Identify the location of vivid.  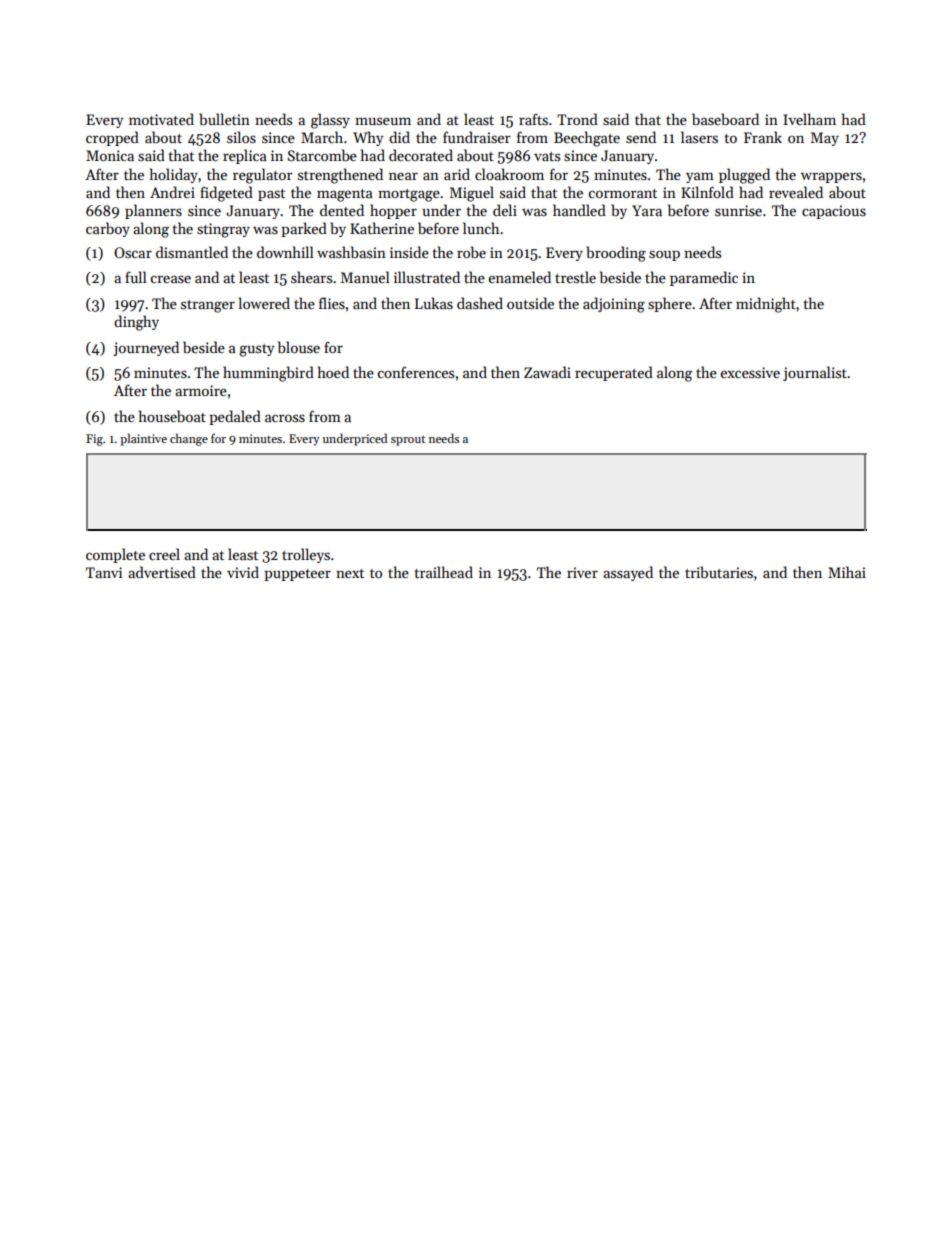
(243, 572).
